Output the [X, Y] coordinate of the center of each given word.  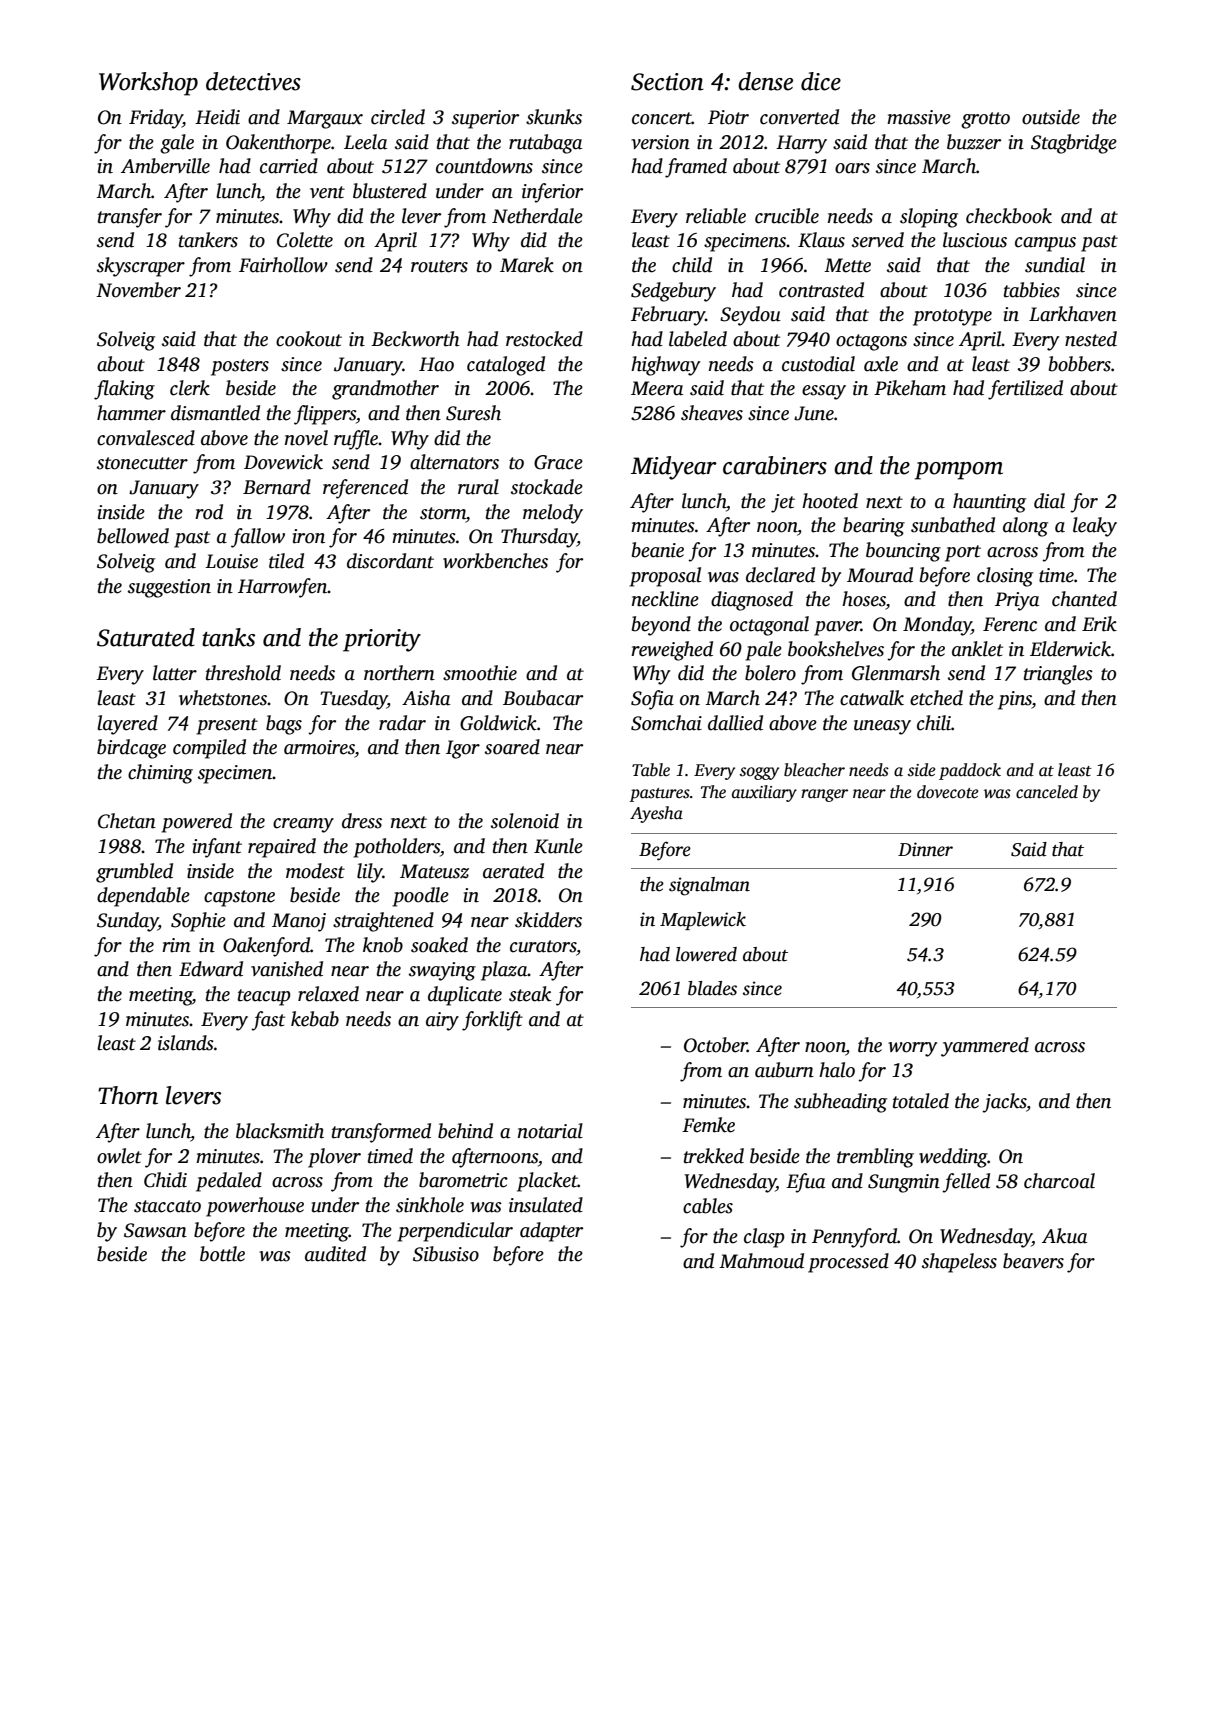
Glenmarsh [896, 673]
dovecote [948, 792]
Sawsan [155, 1230]
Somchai [666, 723]
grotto [985, 120]
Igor [463, 749]
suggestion [169, 588]
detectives [253, 81]
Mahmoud [761, 1261]
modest [315, 871]
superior [485, 119]
